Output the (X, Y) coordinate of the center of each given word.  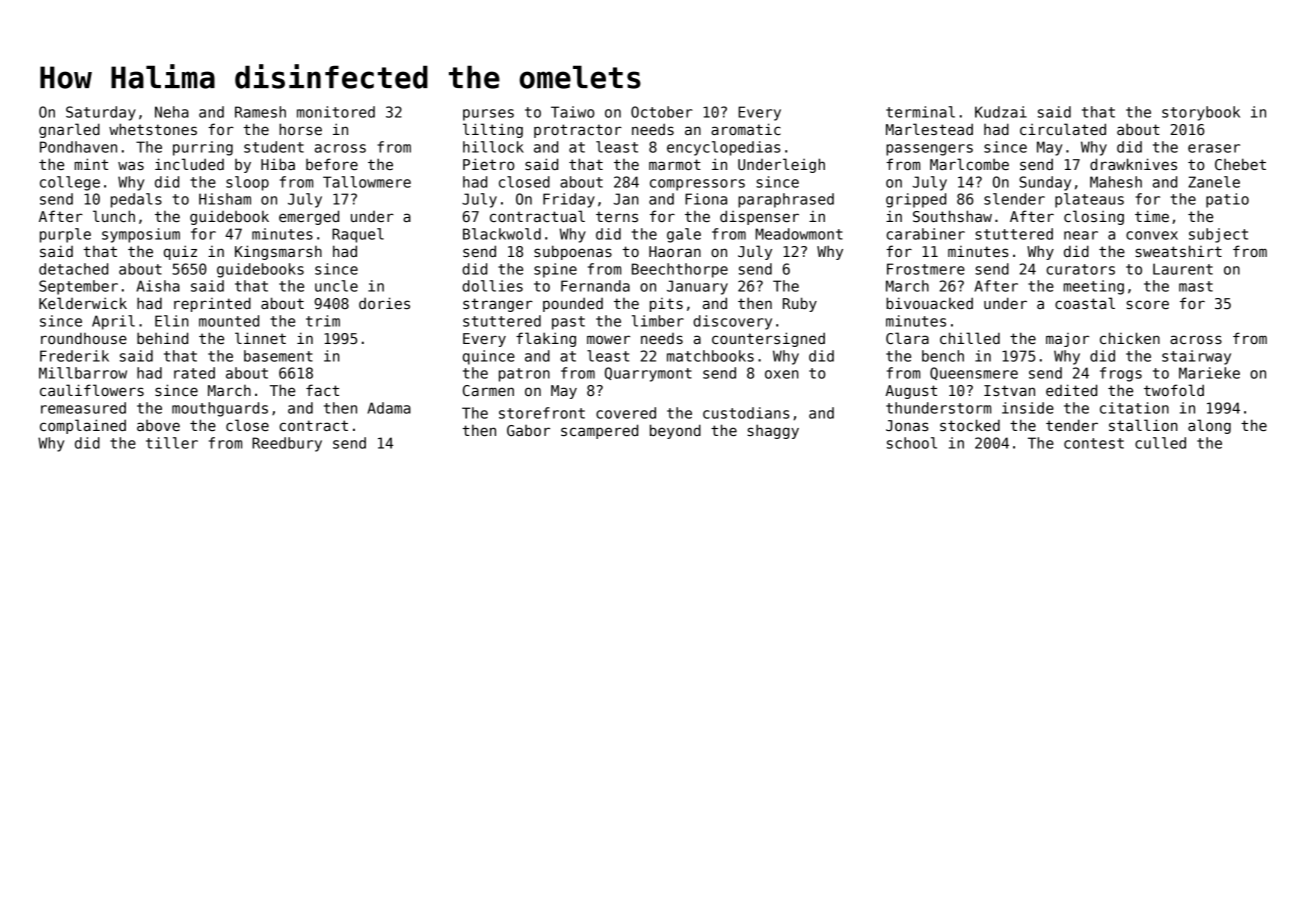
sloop (247, 183)
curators (1080, 269)
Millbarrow (83, 373)
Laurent (1183, 269)
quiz (180, 252)
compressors (697, 185)
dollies (492, 286)
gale (684, 235)
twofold (1174, 390)
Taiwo (572, 112)
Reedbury (287, 444)
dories (384, 303)
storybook (1201, 113)
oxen (782, 374)
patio (1227, 200)
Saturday (101, 113)
